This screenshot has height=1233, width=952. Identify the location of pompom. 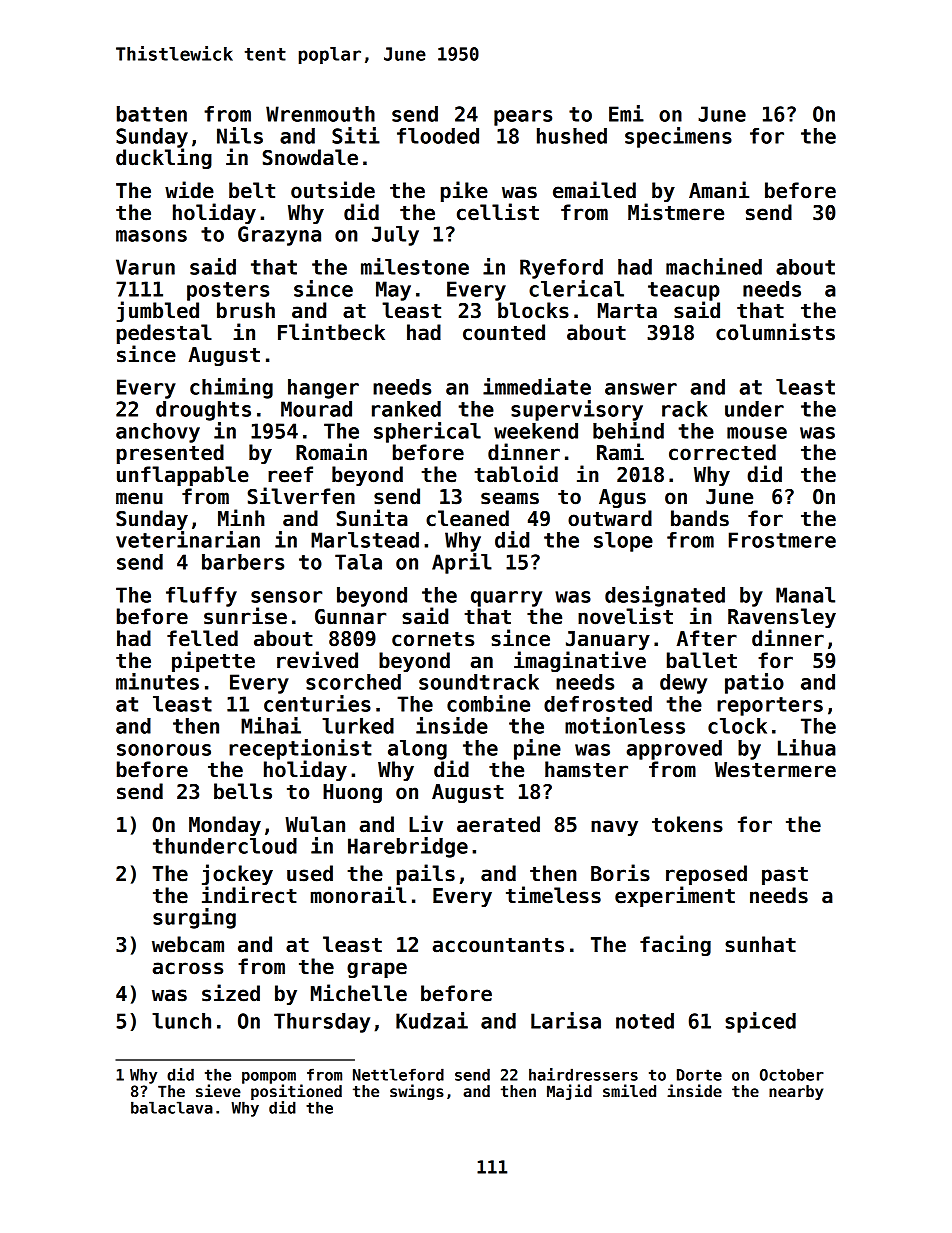
(269, 1078).
